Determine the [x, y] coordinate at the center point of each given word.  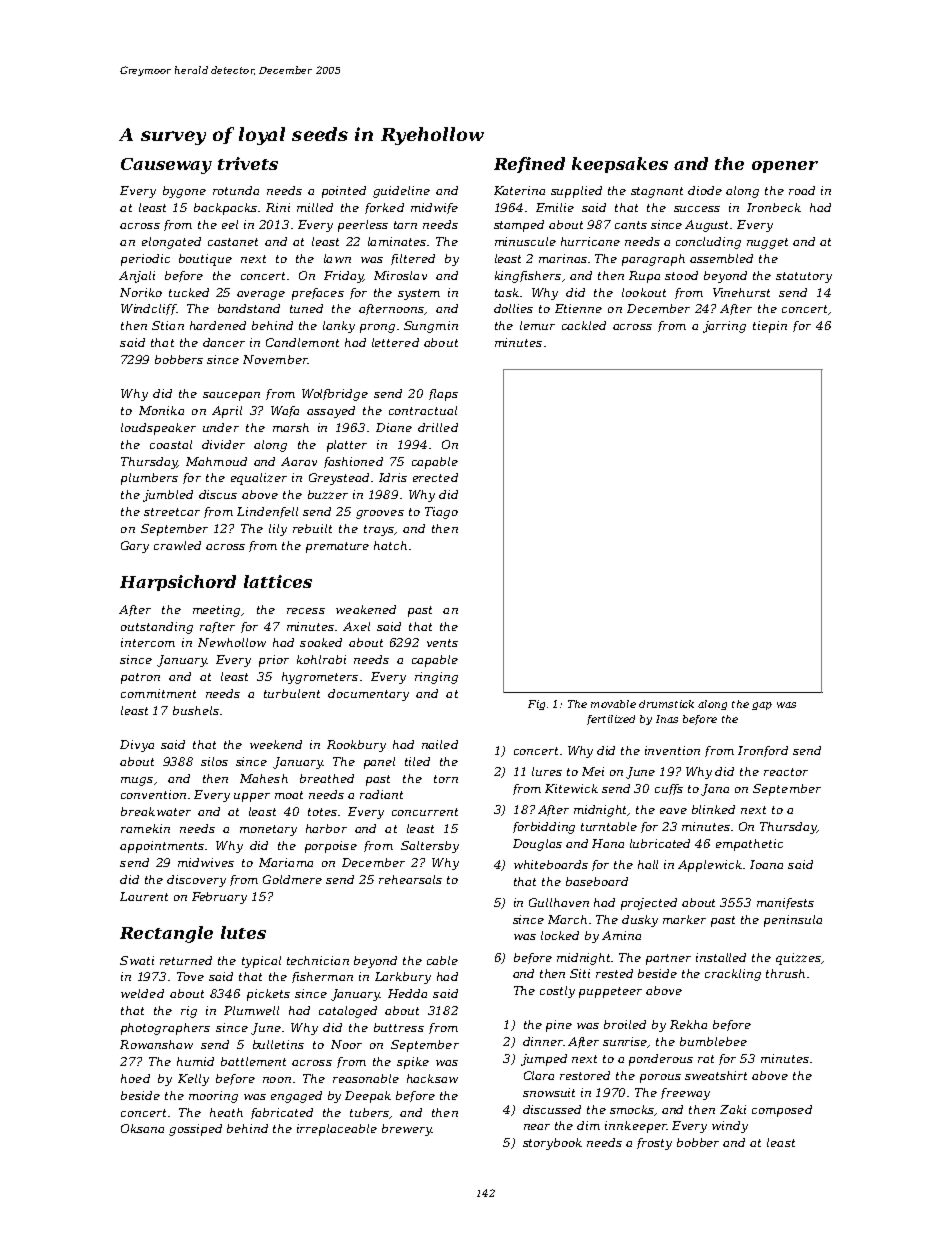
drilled [438, 427]
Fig [536, 705]
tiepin [770, 327]
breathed [327, 778]
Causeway [166, 166]
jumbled [168, 496]
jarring [724, 327]
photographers [165, 1029]
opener [785, 167]
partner [668, 959]
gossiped [195, 1130]
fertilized [611, 720]
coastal [171, 444]
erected [435, 477]
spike [413, 1063]
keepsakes [620, 165]
